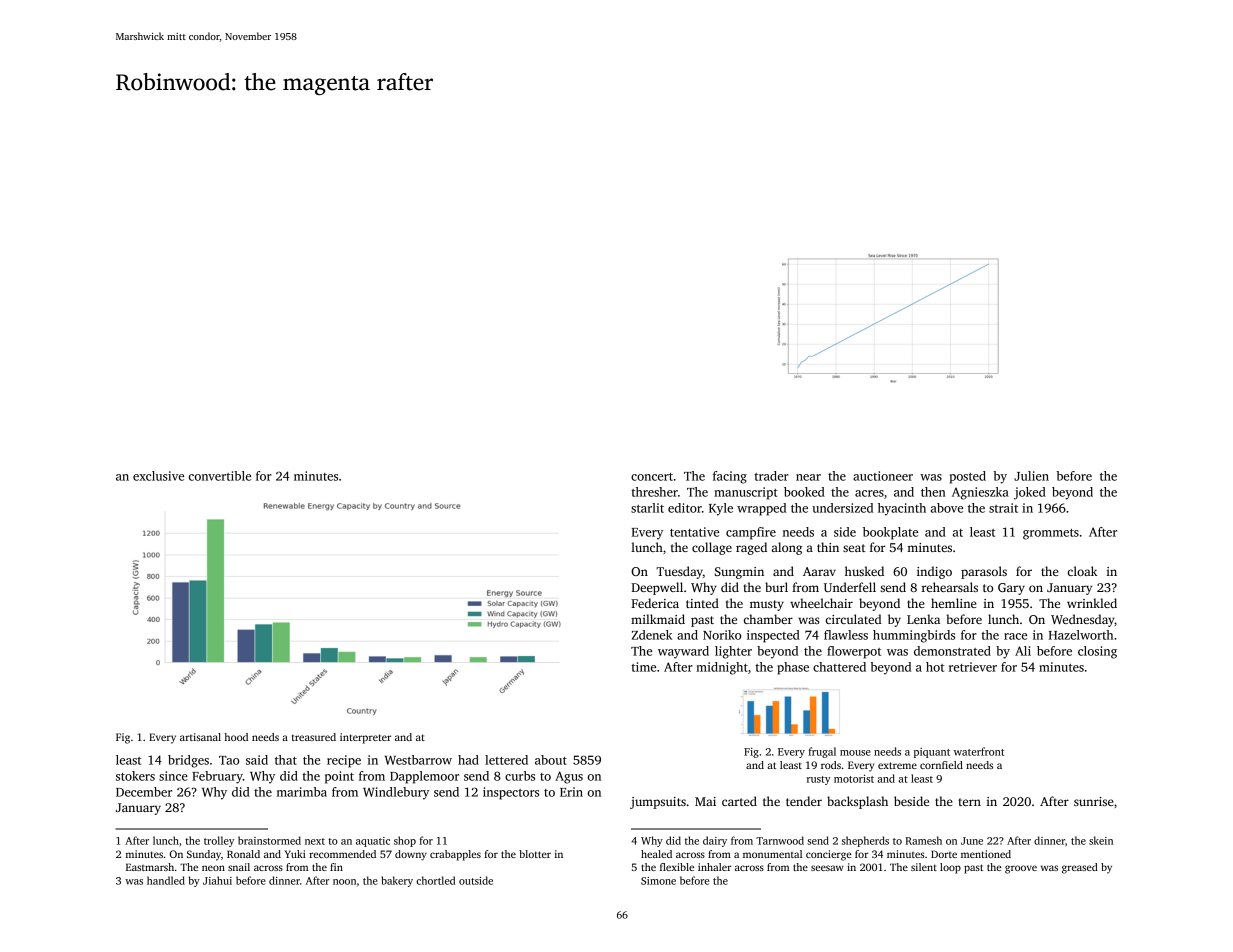 The height and width of the image is (952, 1233). I want to click on exclusive, so click(158, 476).
